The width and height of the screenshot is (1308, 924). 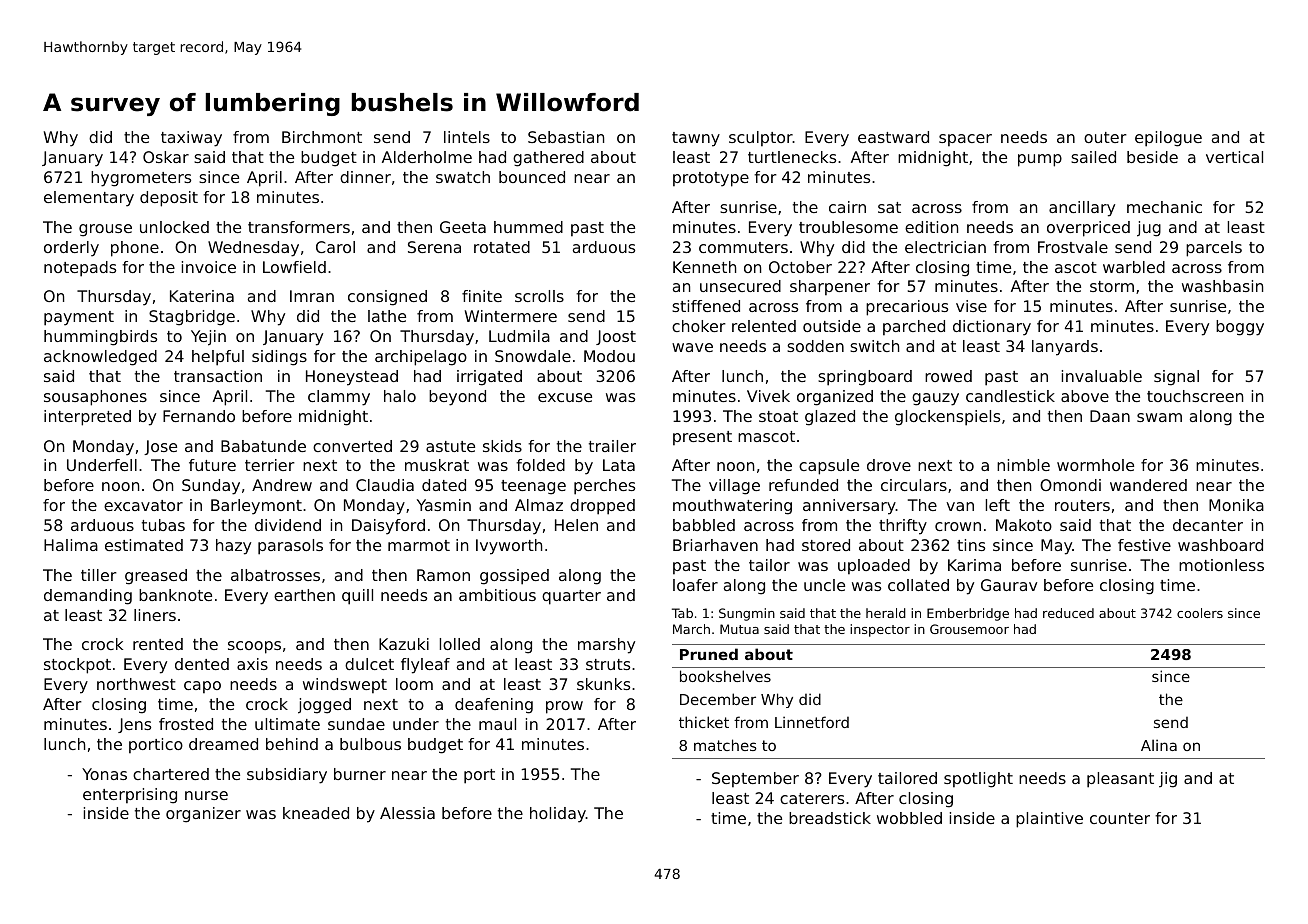 What do you see at coordinates (169, 199) in the screenshot?
I see `deposit` at bounding box center [169, 199].
